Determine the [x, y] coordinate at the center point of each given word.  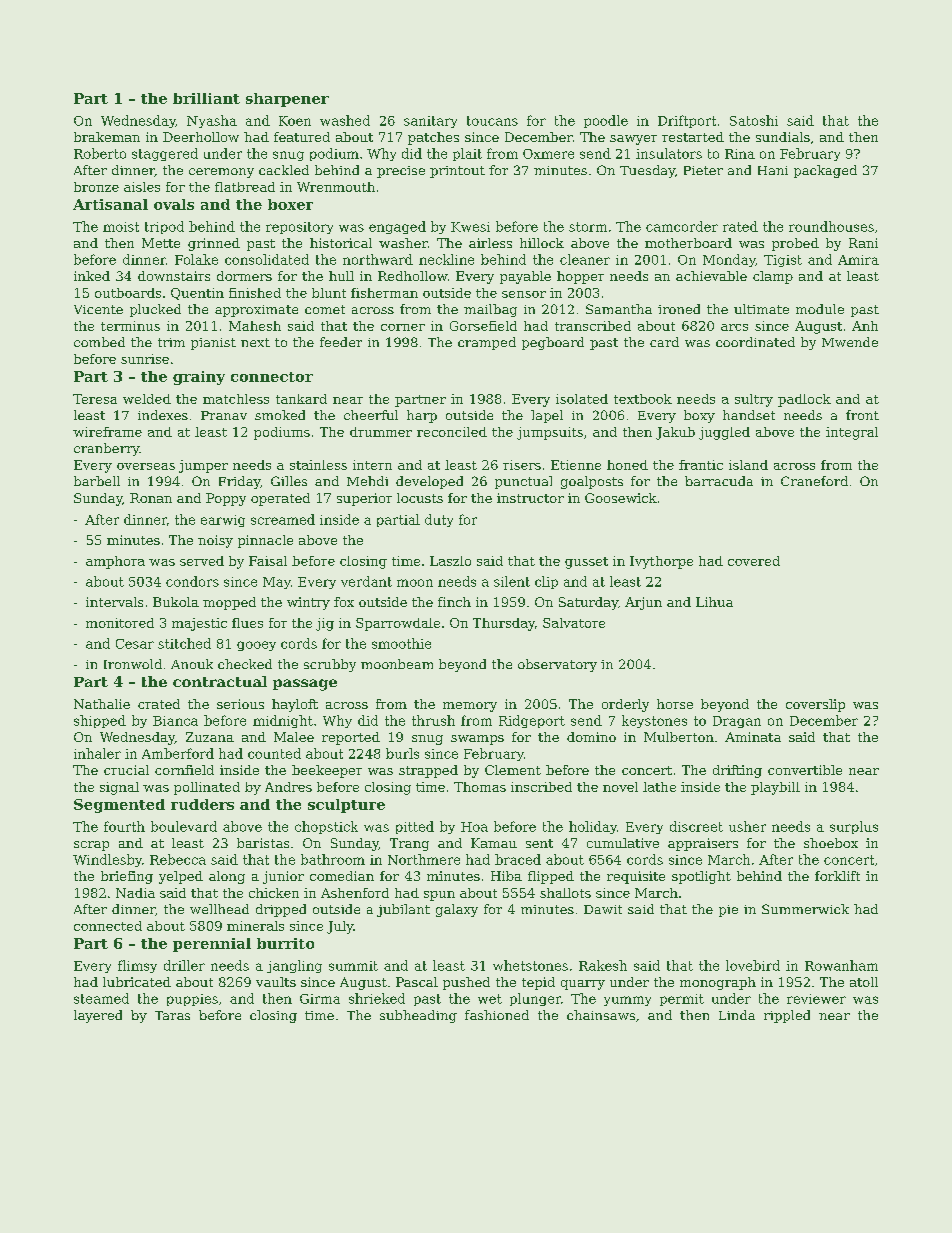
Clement [513, 770]
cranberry [106, 449]
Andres [288, 787]
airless [490, 243]
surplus [854, 827]
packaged [825, 171]
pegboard [553, 343]
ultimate [761, 309]
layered [98, 1016]
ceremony [221, 173]
